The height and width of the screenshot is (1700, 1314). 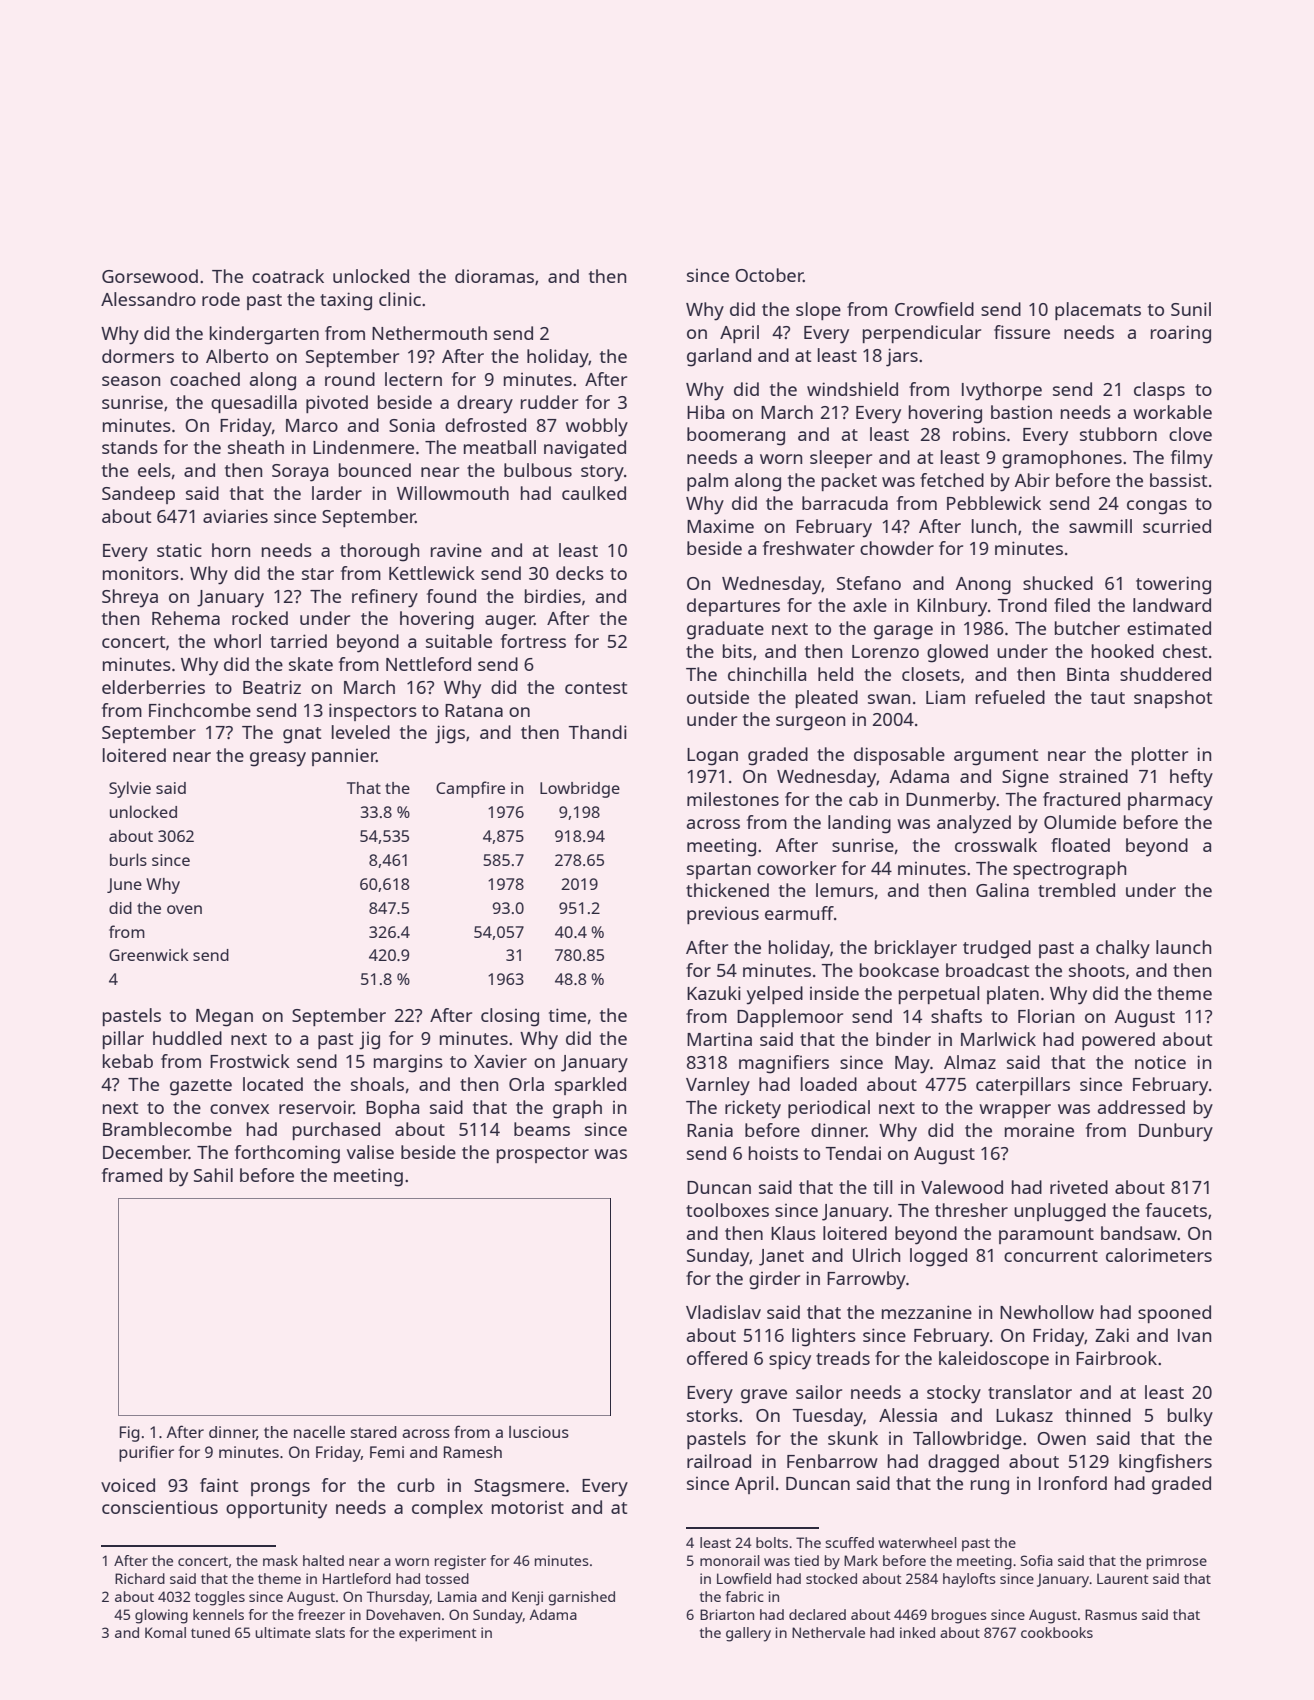 What do you see at coordinates (220, 1598) in the screenshot?
I see `toggles` at bounding box center [220, 1598].
